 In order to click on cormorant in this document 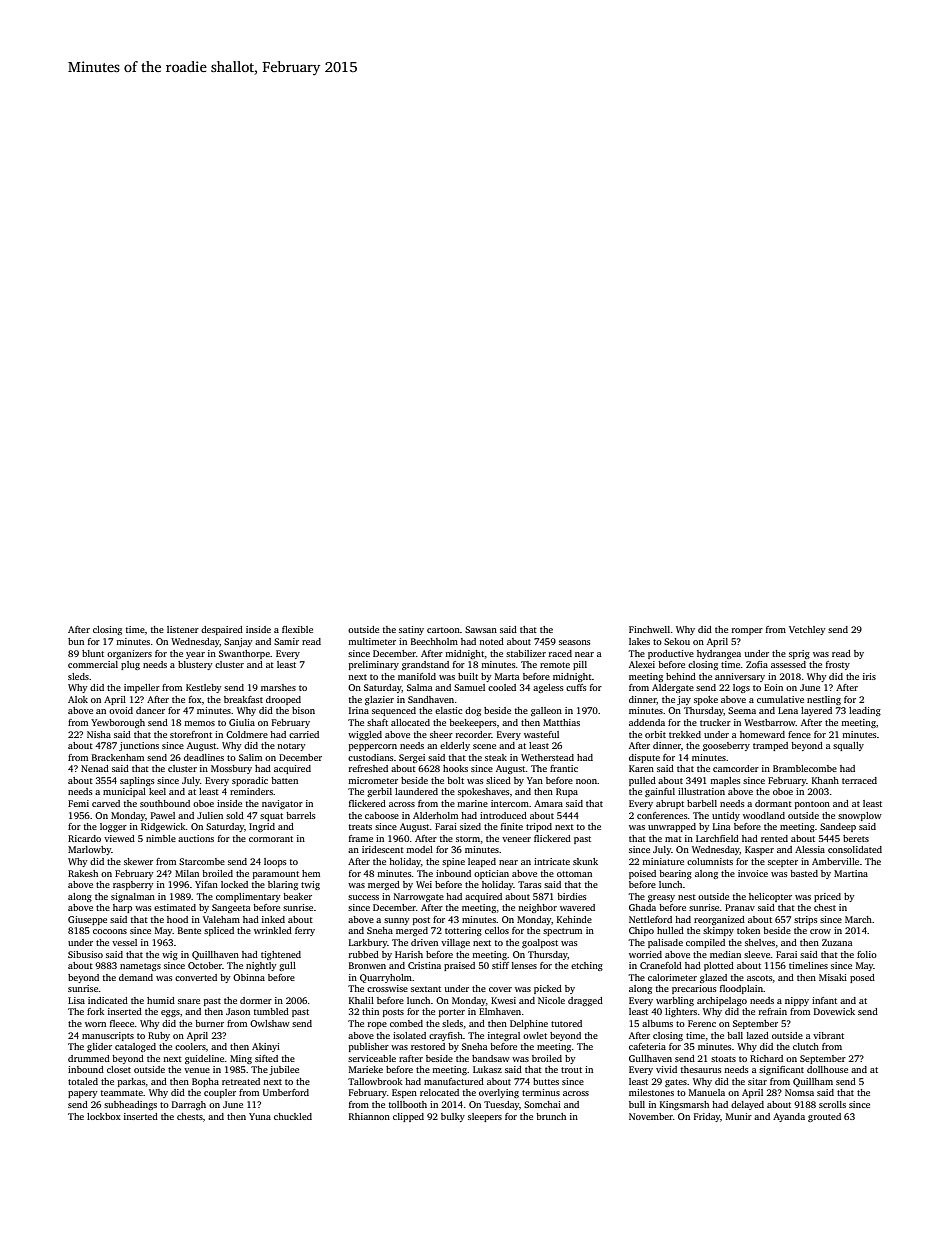, I will do `click(271, 839)`.
